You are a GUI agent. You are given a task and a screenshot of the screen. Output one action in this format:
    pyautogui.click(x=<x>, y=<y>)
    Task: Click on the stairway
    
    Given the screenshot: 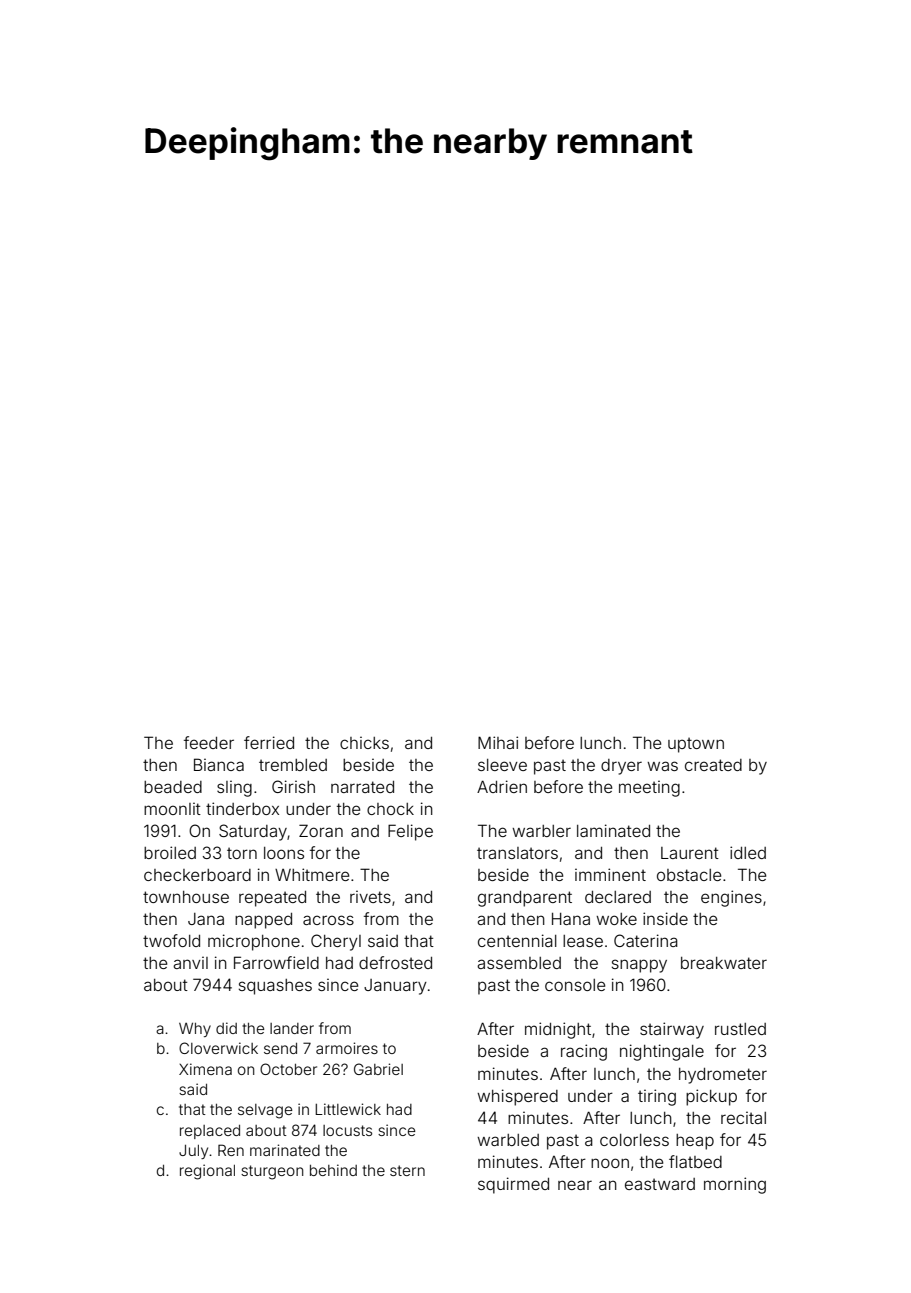 What is the action you would take?
    pyautogui.click(x=672, y=1030)
